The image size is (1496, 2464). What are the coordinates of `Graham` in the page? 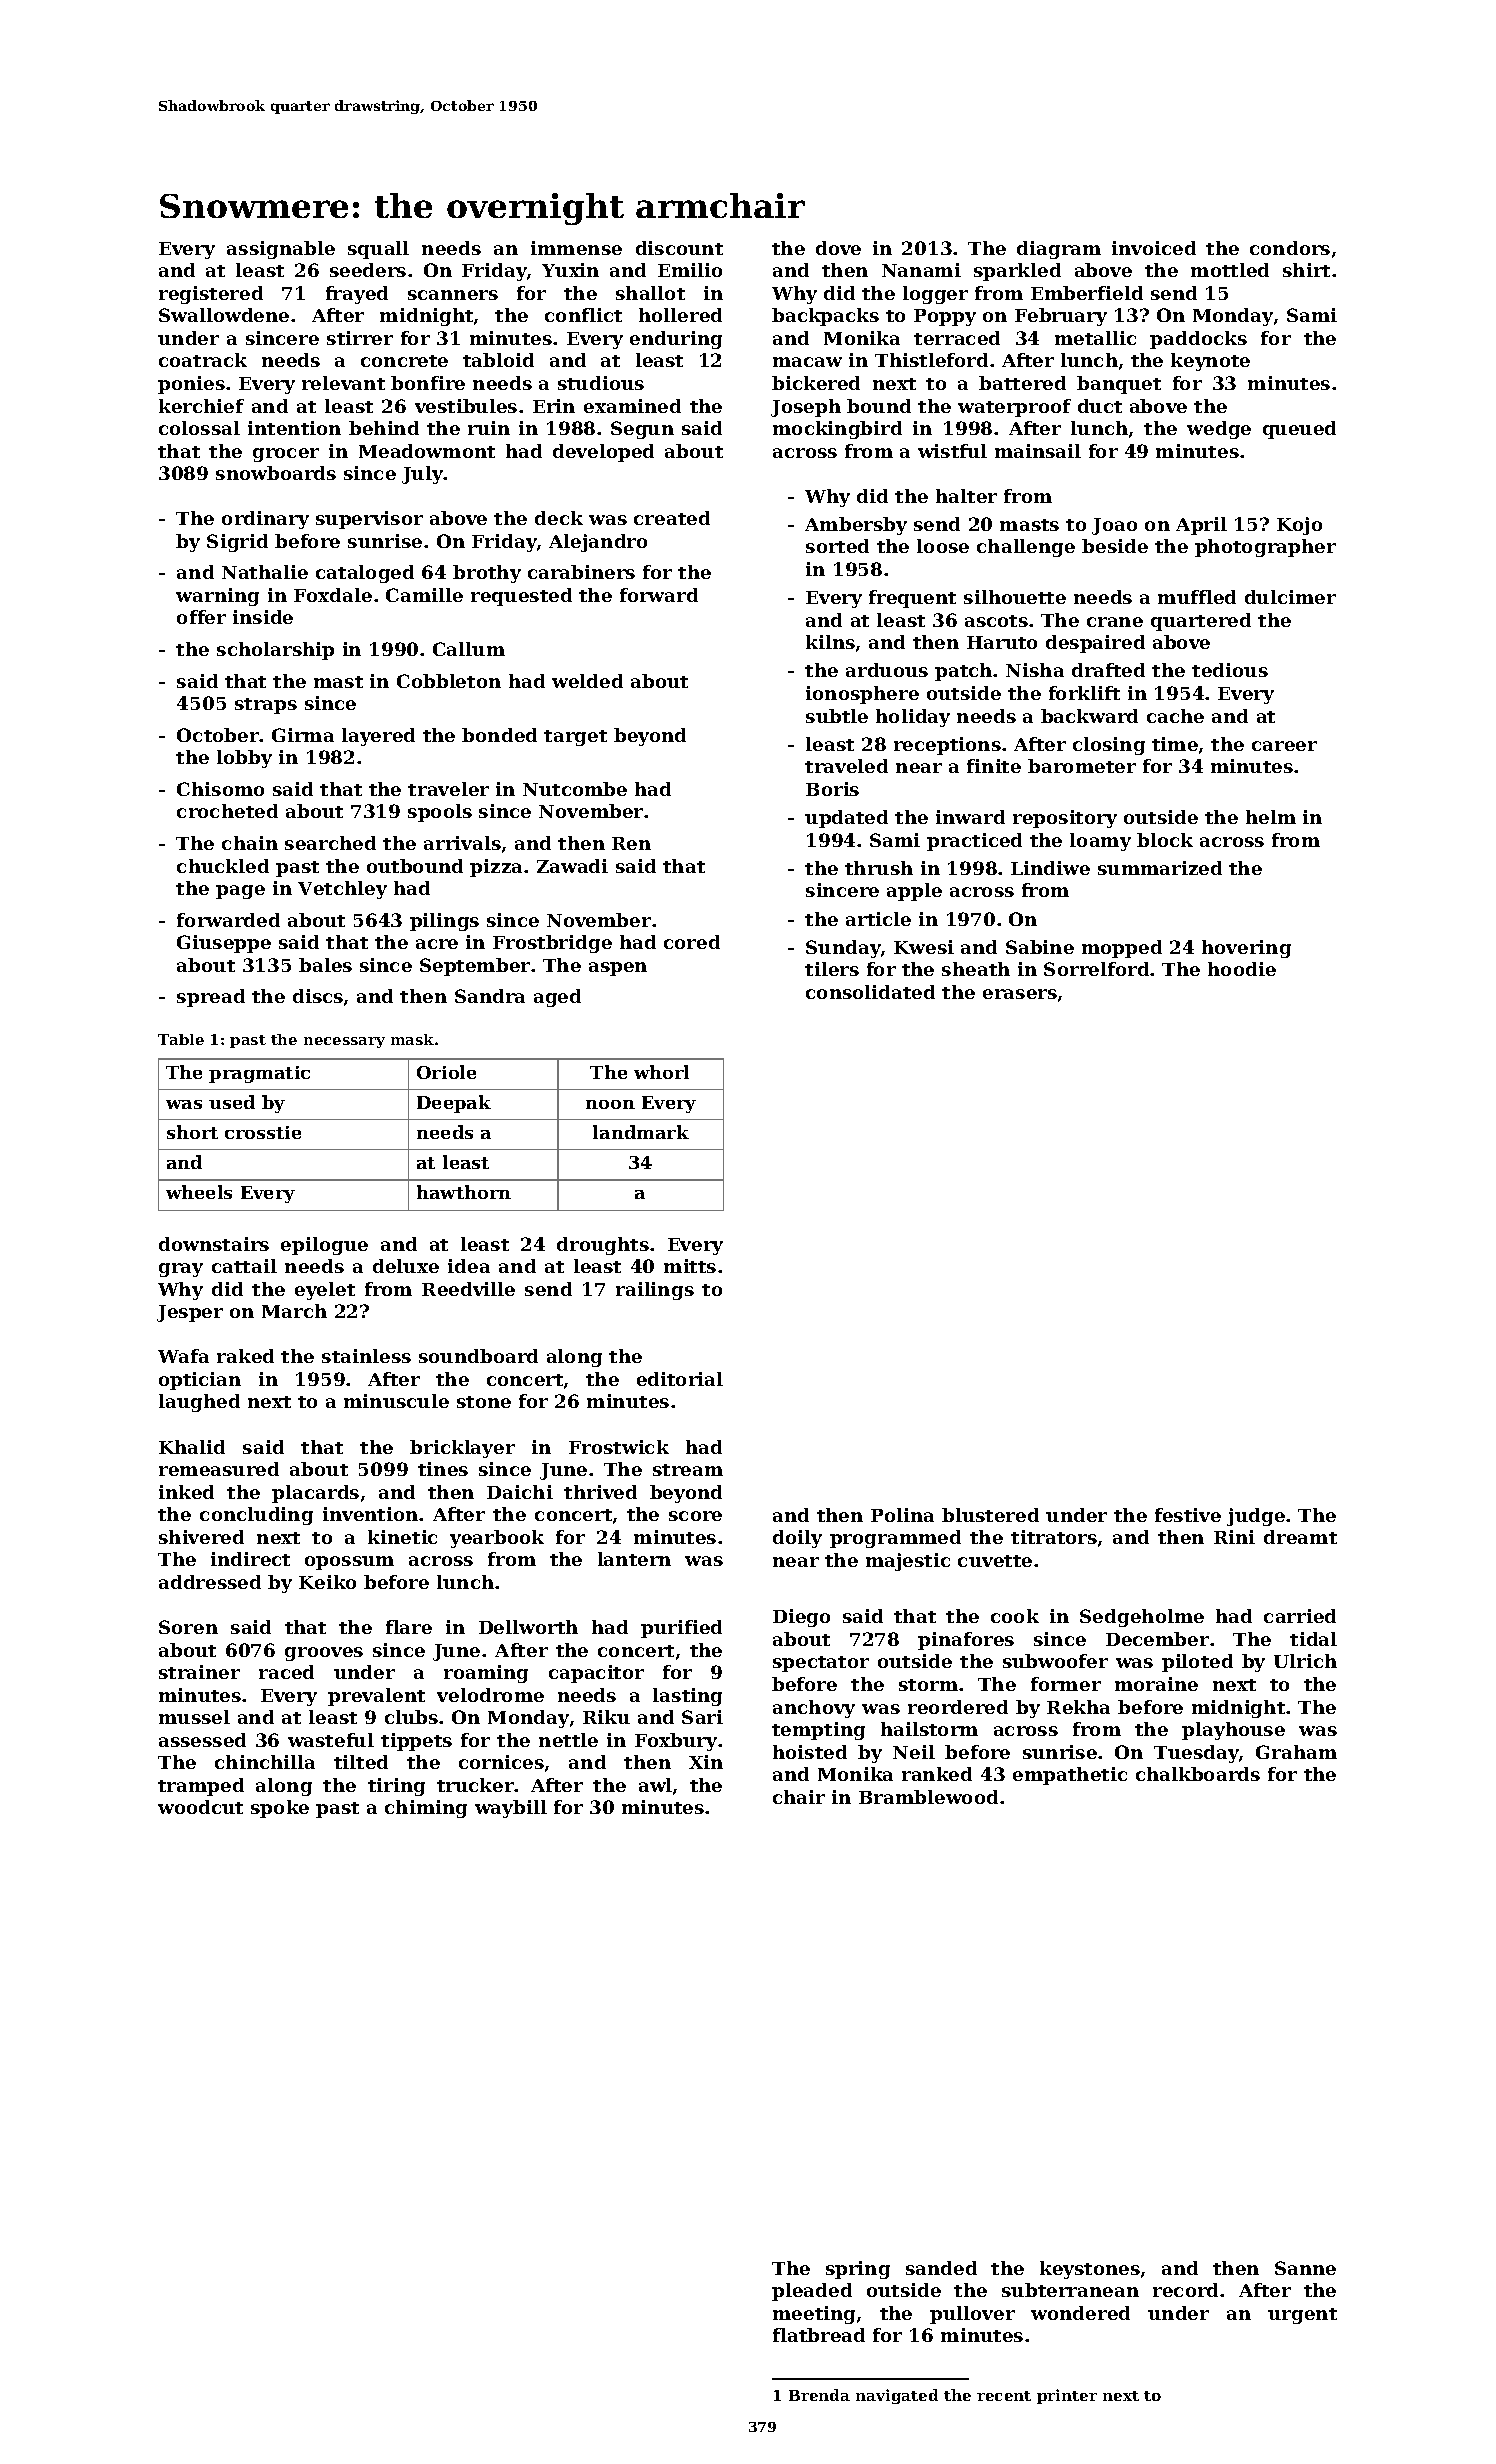 It's located at (1296, 1752).
